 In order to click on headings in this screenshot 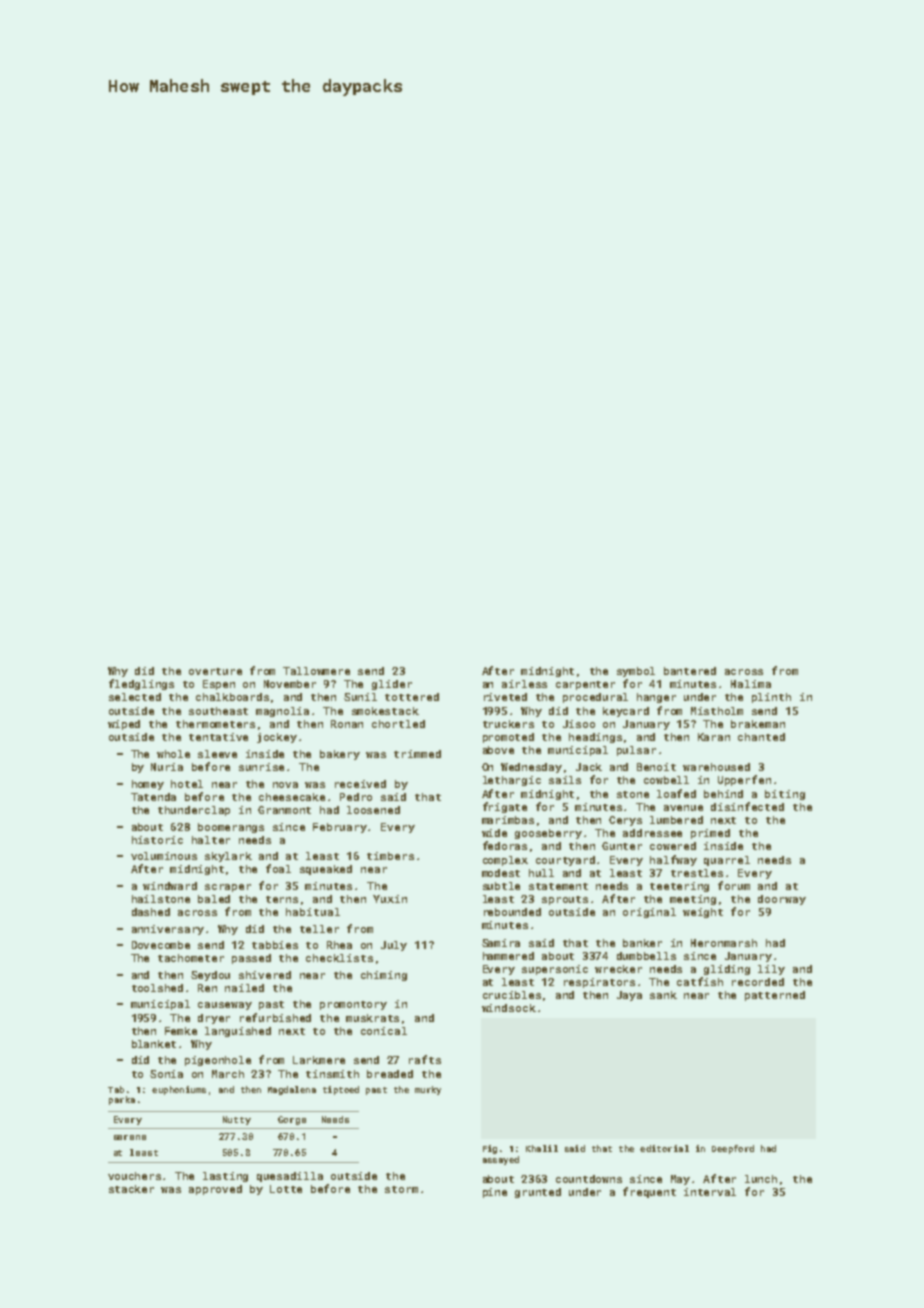, I will do `click(595, 738)`.
